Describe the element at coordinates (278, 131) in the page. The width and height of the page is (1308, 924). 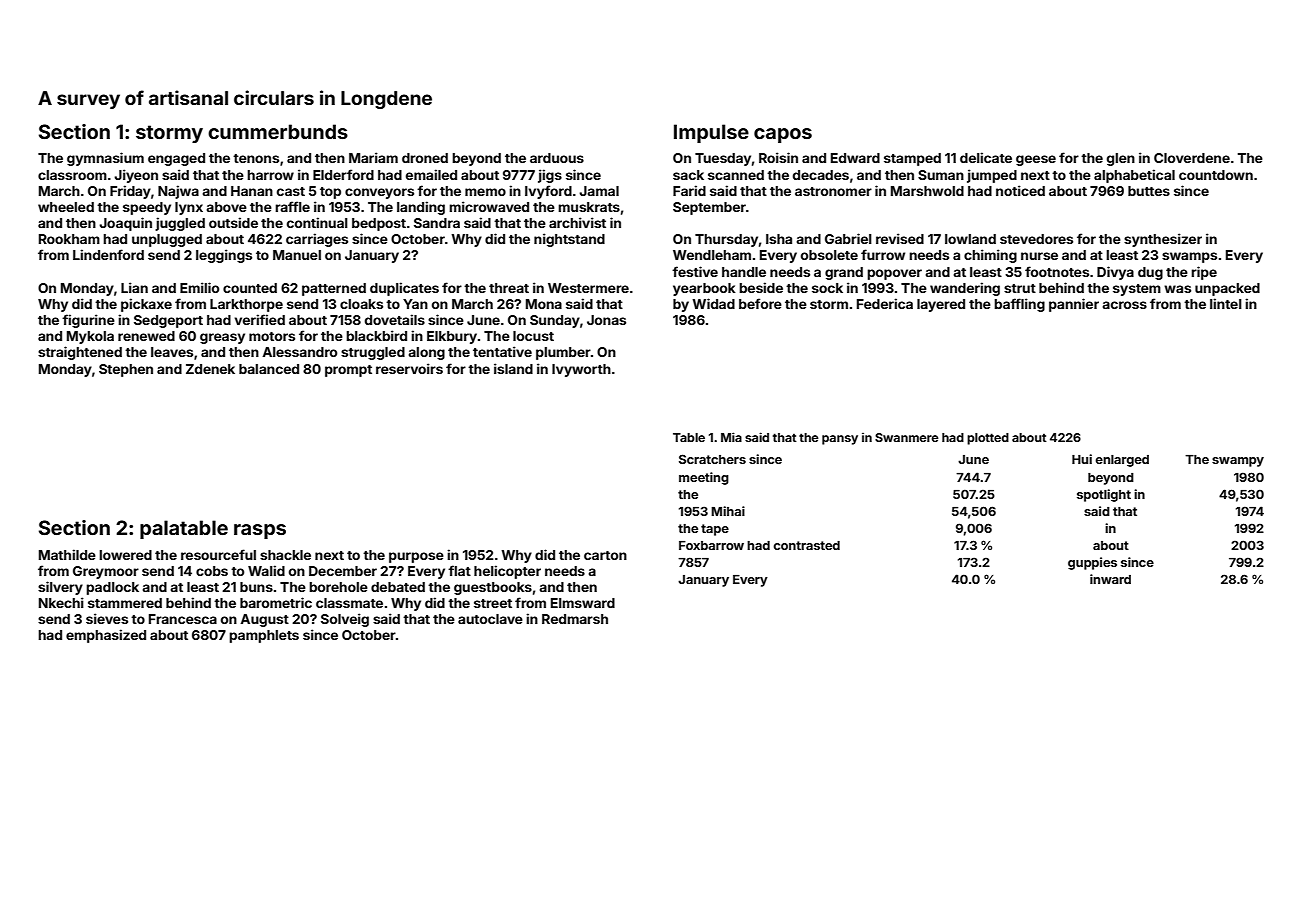
I see `cummerbunds` at that location.
